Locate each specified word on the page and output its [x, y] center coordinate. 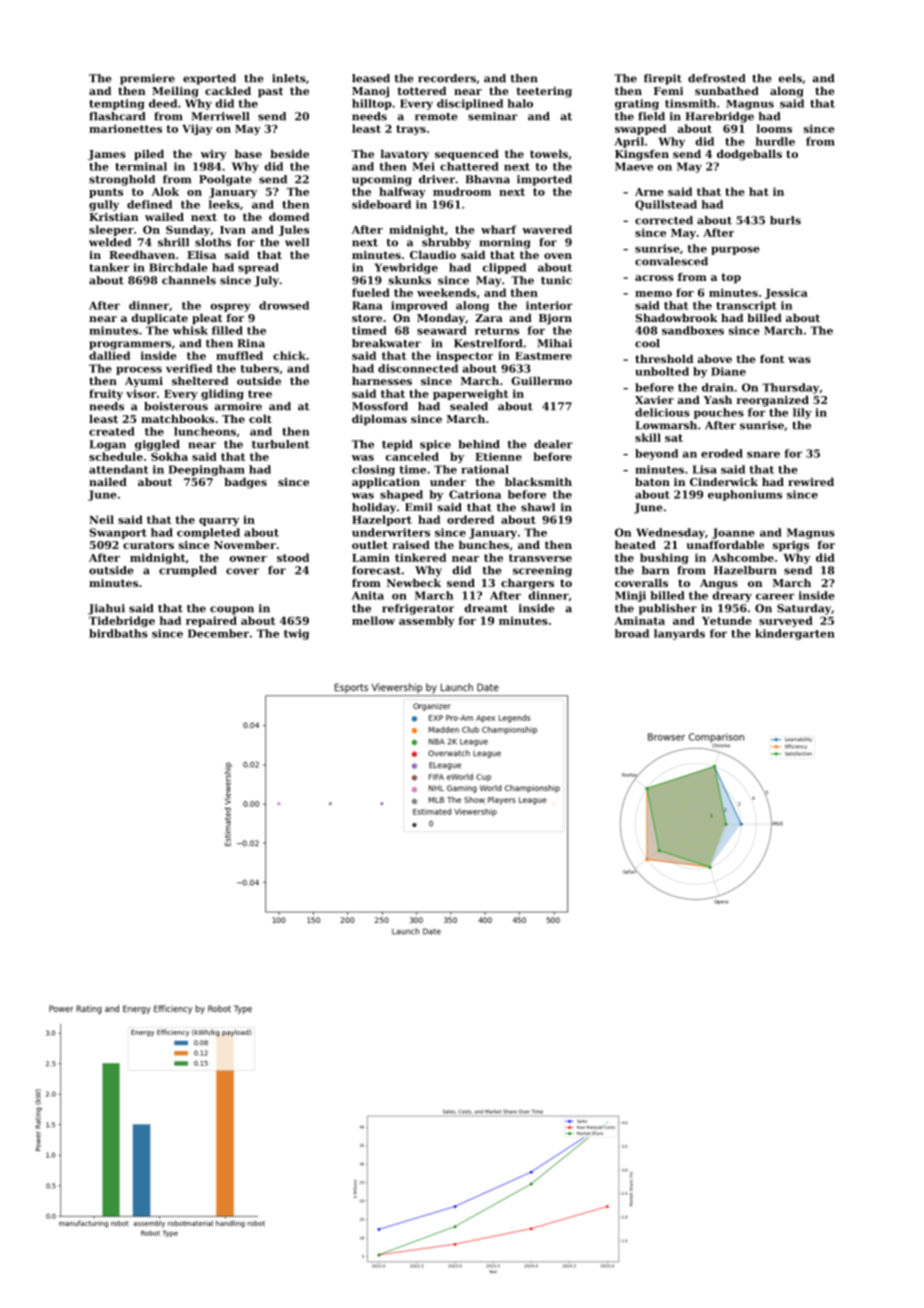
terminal [141, 166]
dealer [553, 444]
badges [245, 483]
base [248, 153]
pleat [207, 319]
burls [785, 220]
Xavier [654, 400]
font [772, 359]
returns [497, 331]
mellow [373, 620]
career [775, 596]
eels [790, 78]
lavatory [405, 155]
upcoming [382, 180]
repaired [211, 621]
